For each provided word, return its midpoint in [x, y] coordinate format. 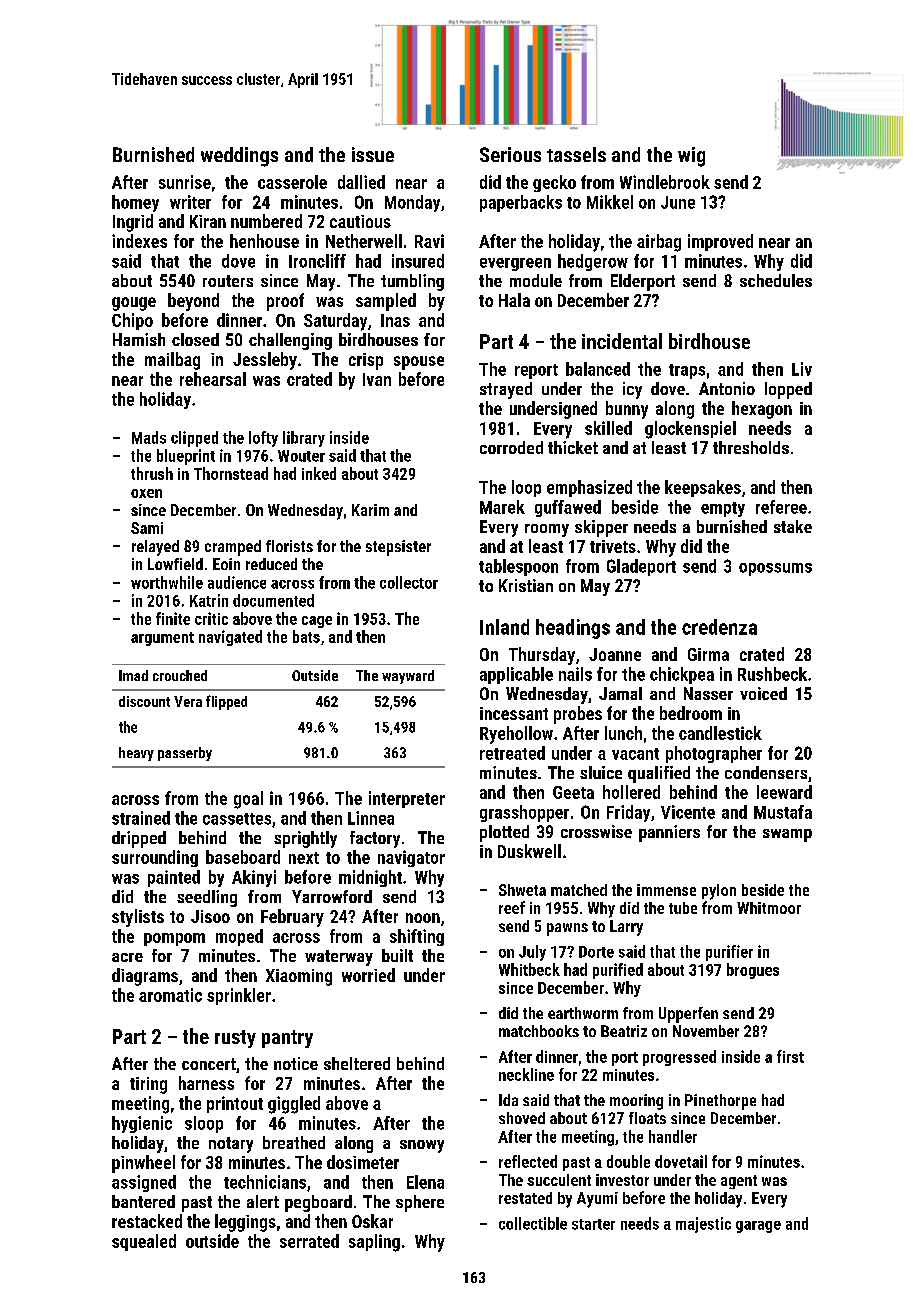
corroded [511, 447]
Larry [626, 928]
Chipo [132, 321]
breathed [294, 1142]
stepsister [398, 548]
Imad [133, 675]
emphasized [589, 488]
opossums [775, 569]
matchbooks [539, 1031]
